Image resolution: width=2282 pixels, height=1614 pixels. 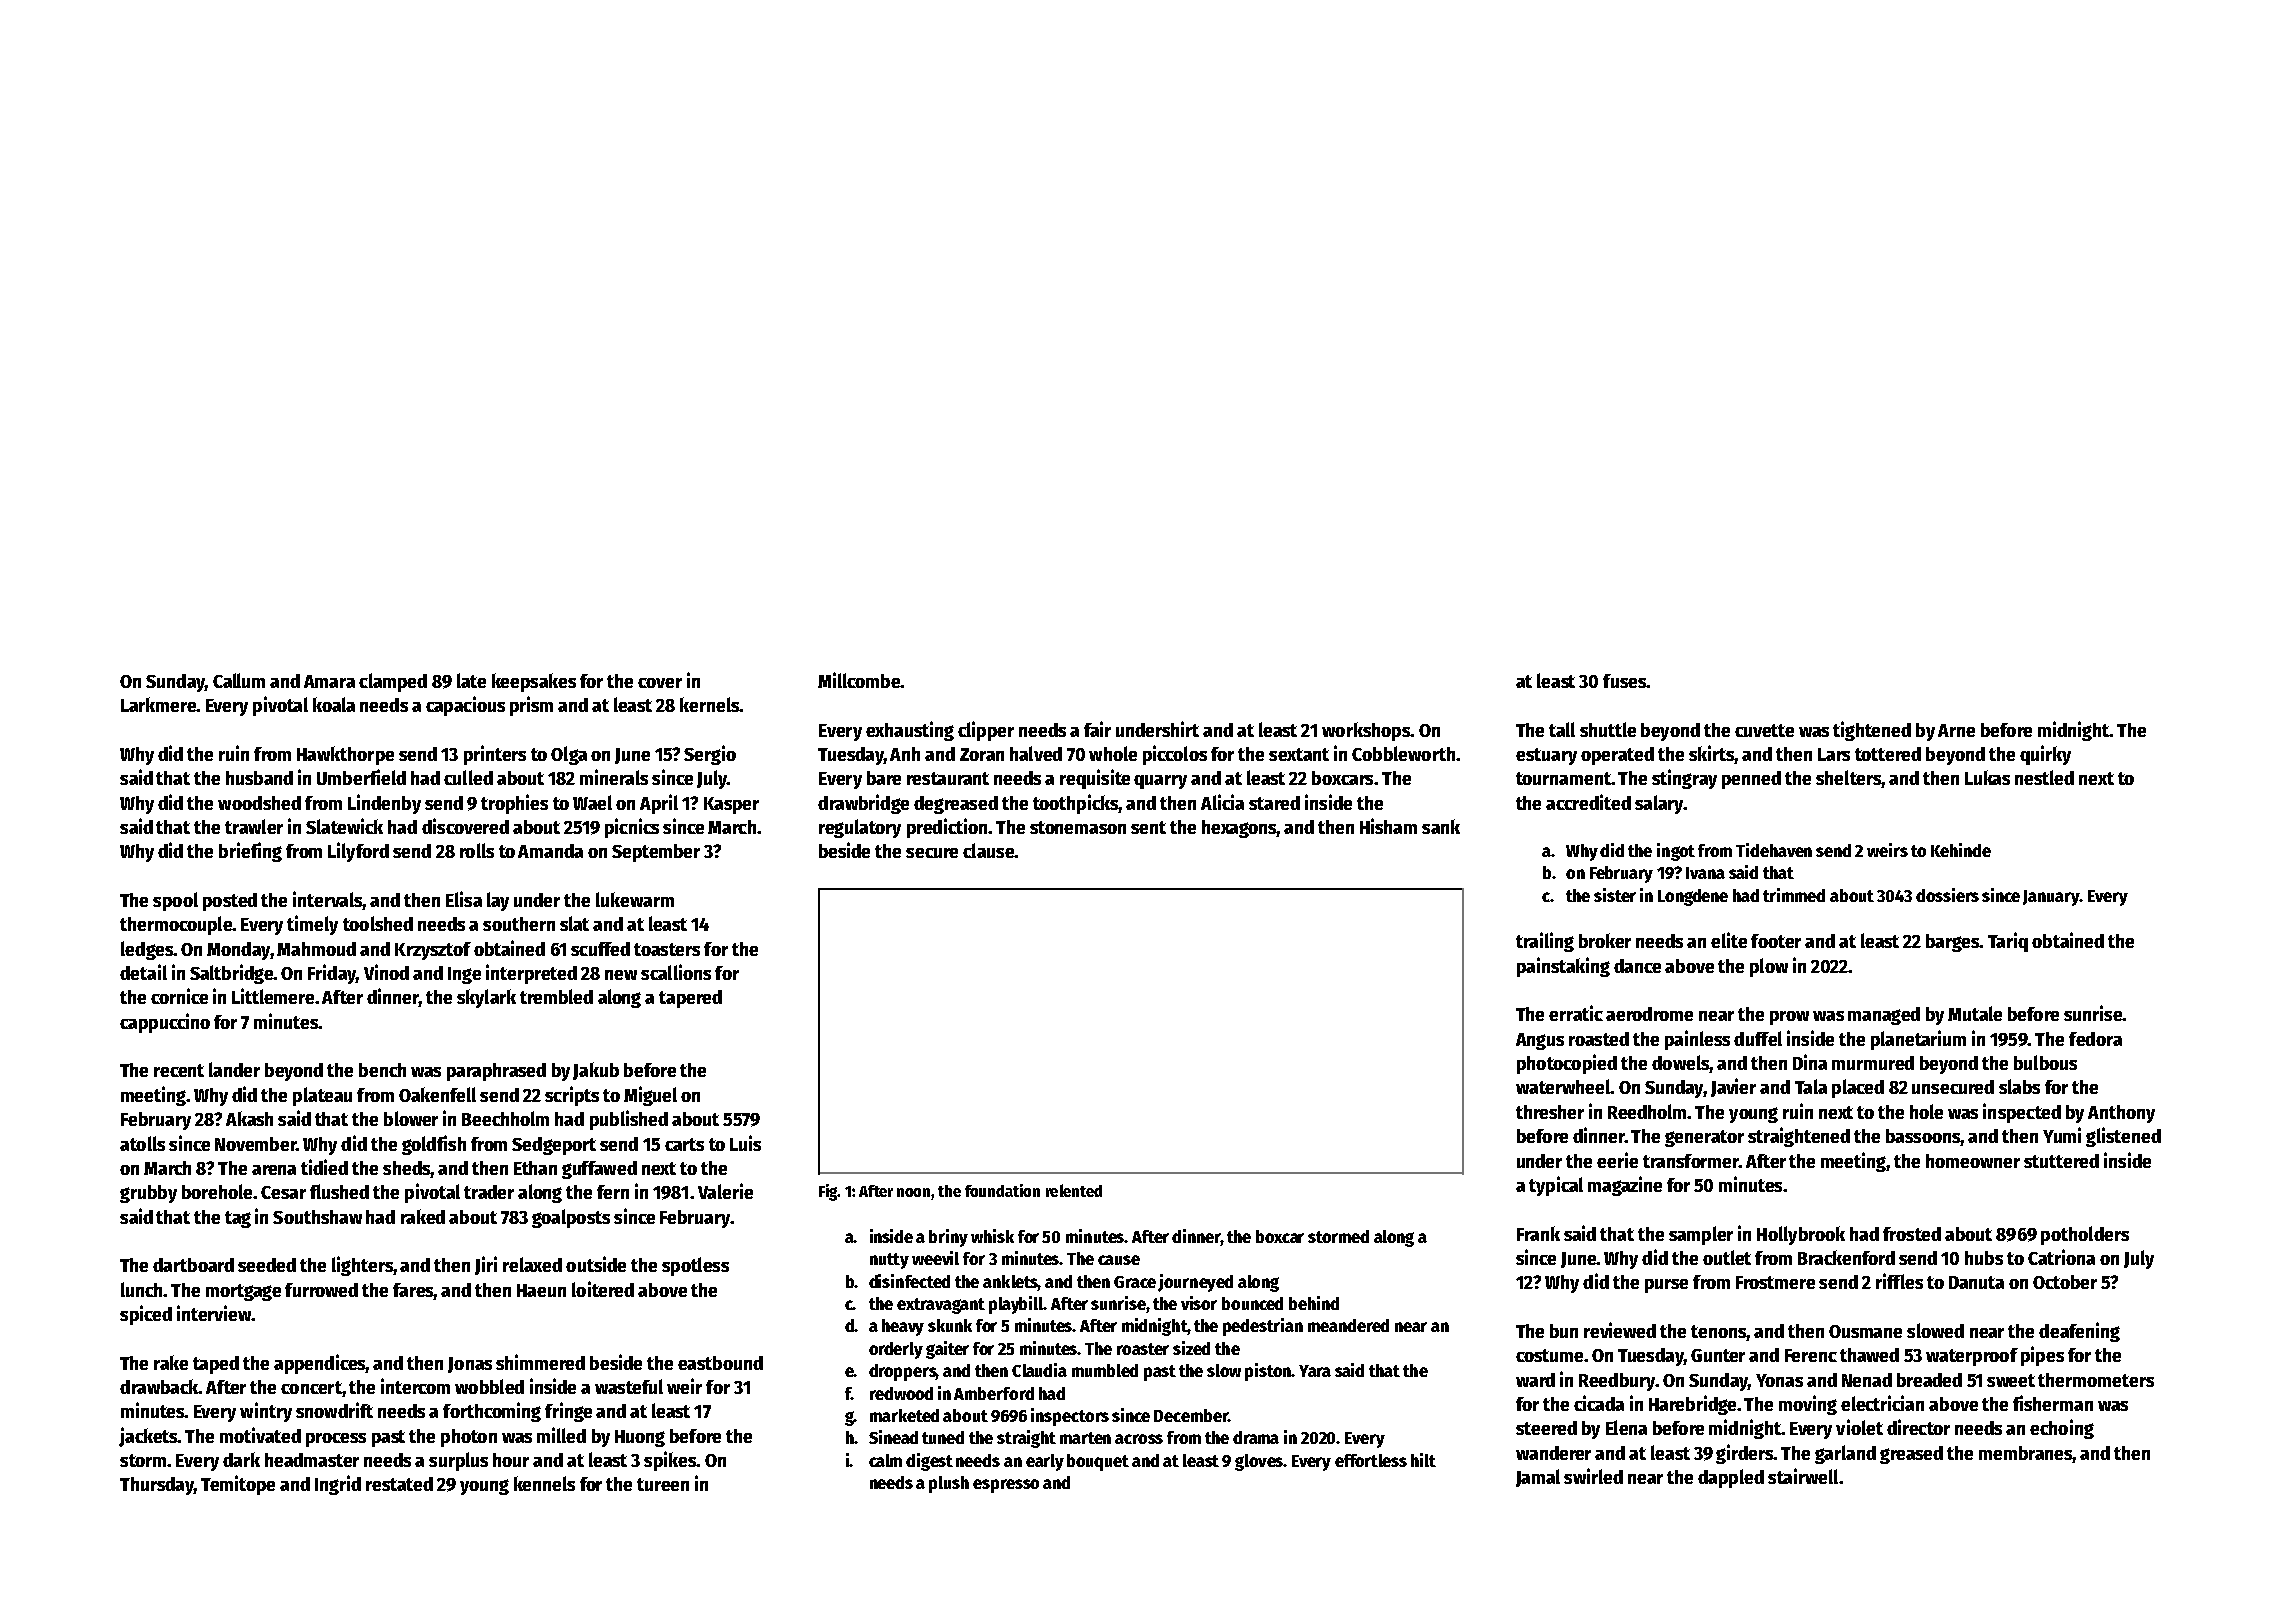 I want to click on woodshed, so click(x=259, y=803).
